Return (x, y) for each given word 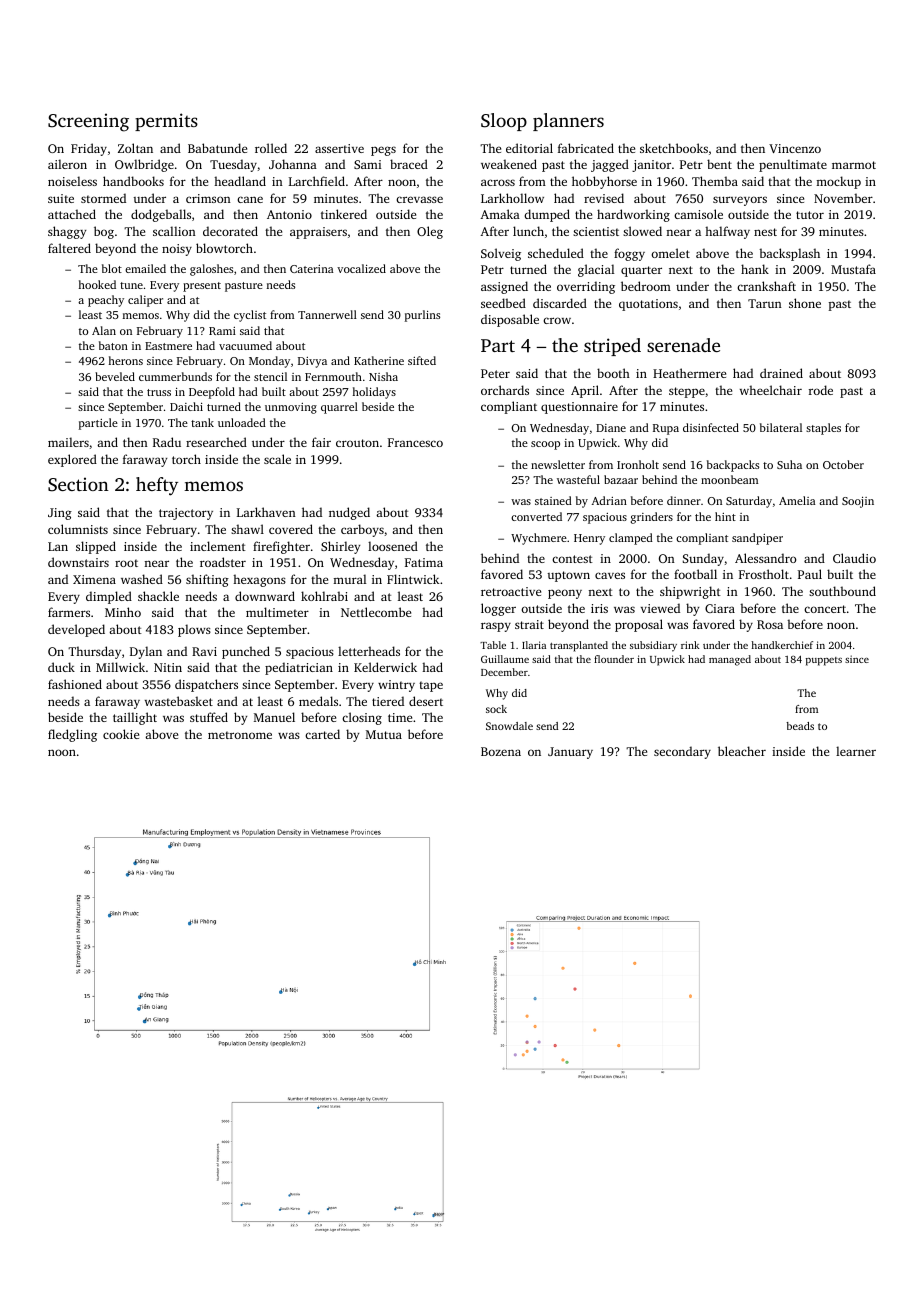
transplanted (579, 646)
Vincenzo (795, 148)
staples (823, 429)
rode (821, 390)
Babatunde (217, 148)
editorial (529, 148)
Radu (167, 442)
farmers (69, 612)
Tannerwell (327, 314)
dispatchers (206, 685)
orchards (505, 390)
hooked (97, 284)
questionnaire (579, 408)
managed (730, 660)
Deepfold (212, 393)
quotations (648, 305)
